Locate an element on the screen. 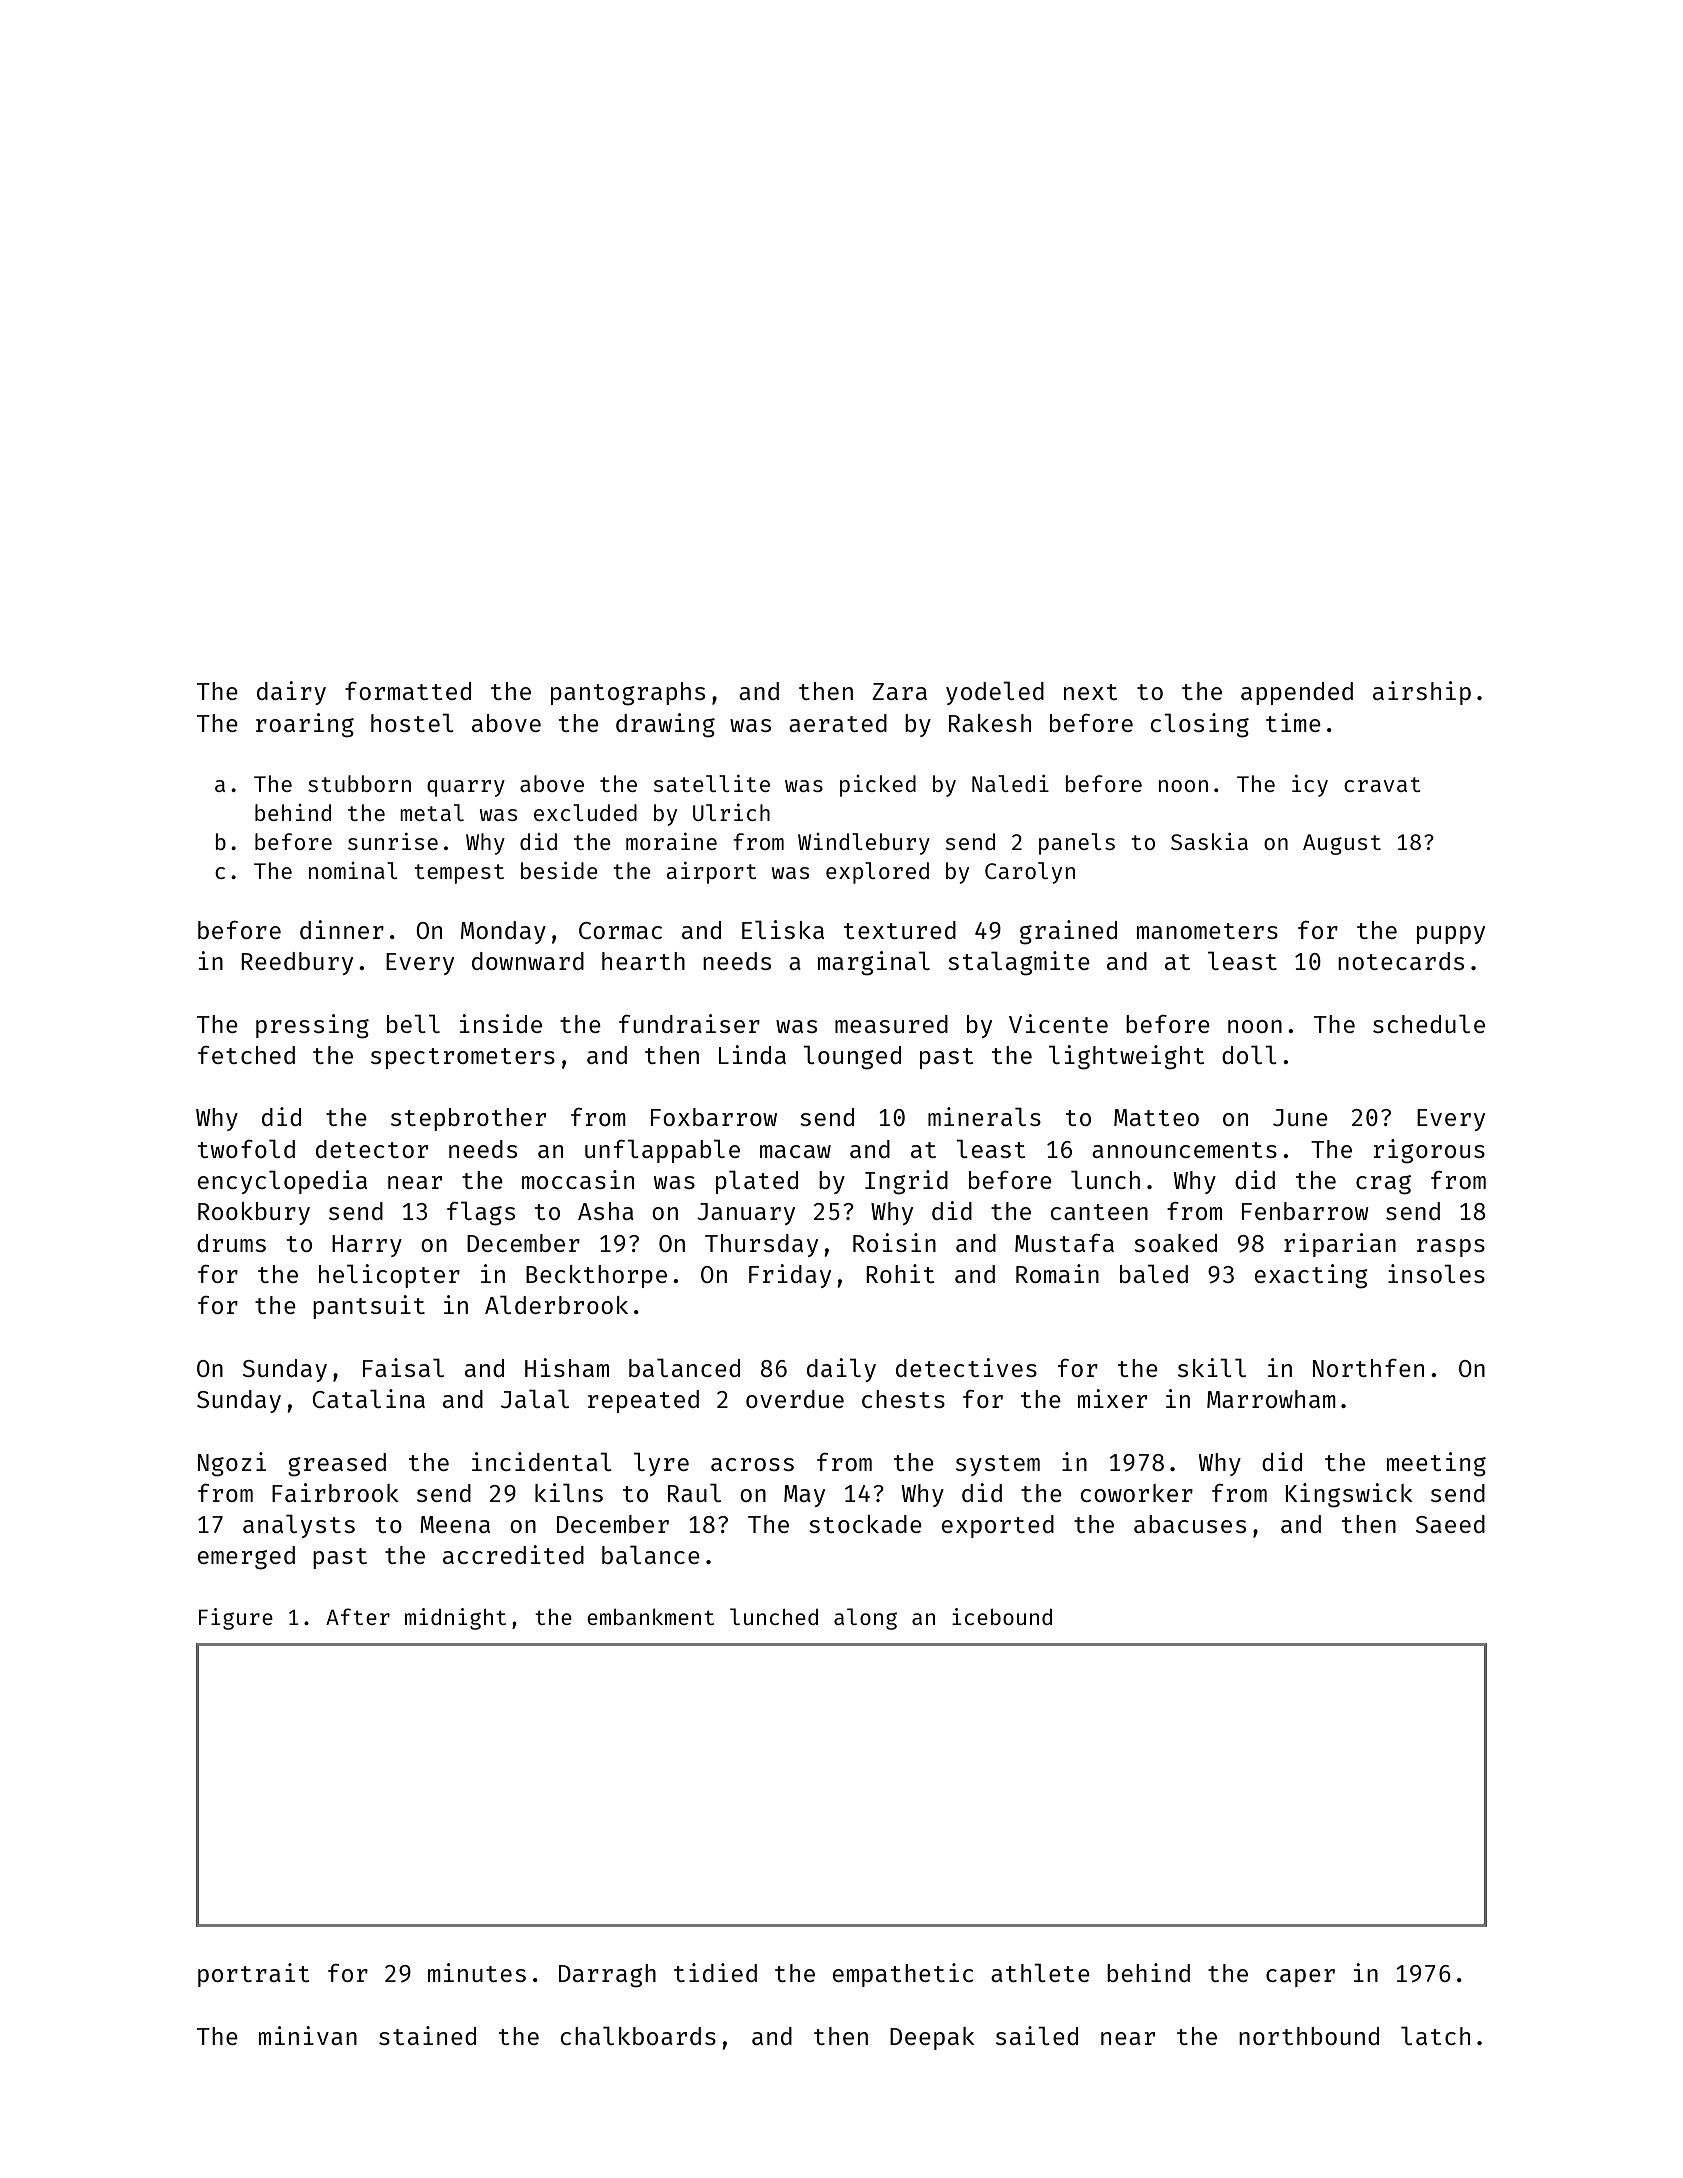 This screenshot has width=1683, height=2178. airport is located at coordinates (712, 873).
